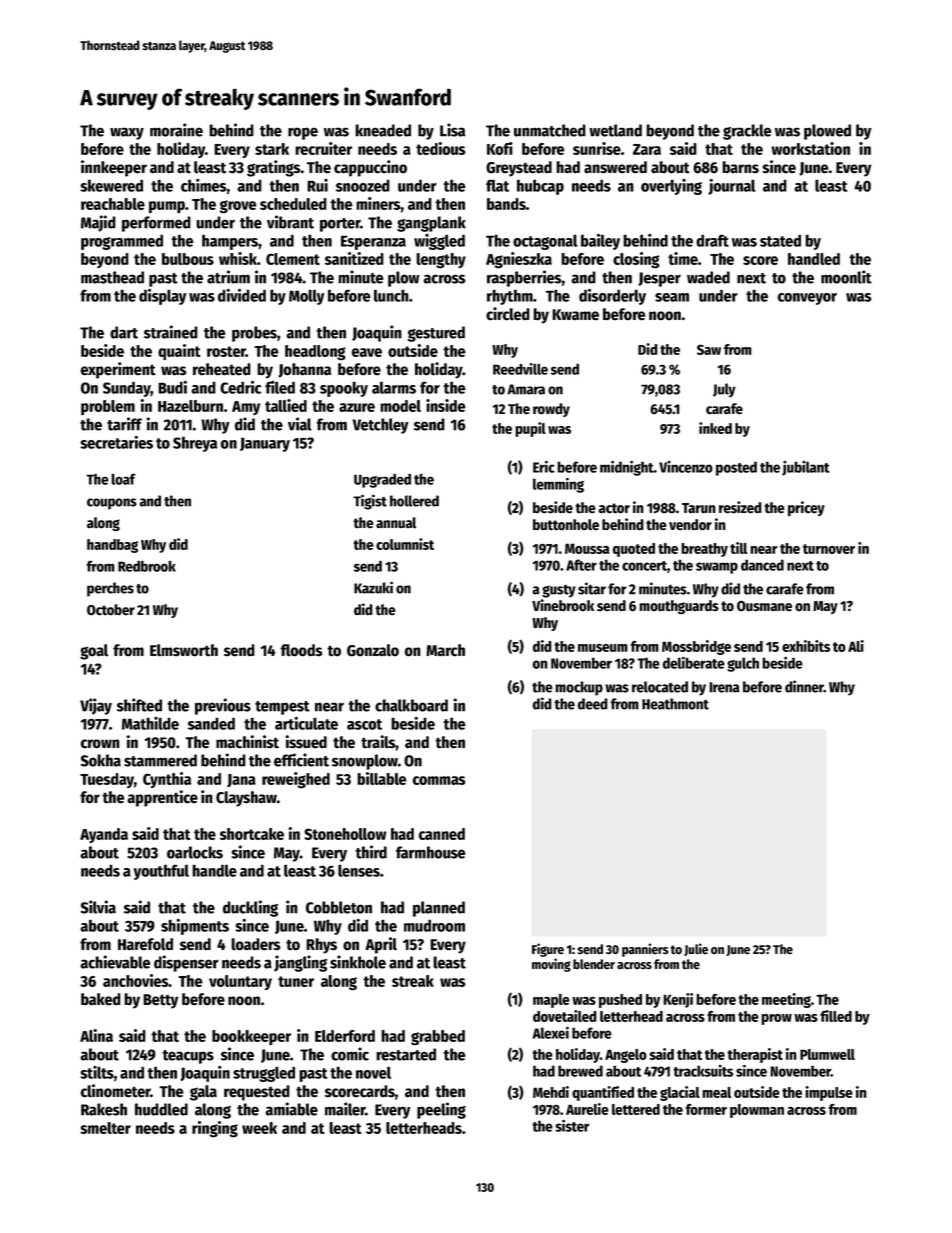 Image resolution: width=952 pixels, height=1233 pixels. What do you see at coordinates (96, 706) in the screenshot?
I see `Vijay` at bounding box center [96, 706].
